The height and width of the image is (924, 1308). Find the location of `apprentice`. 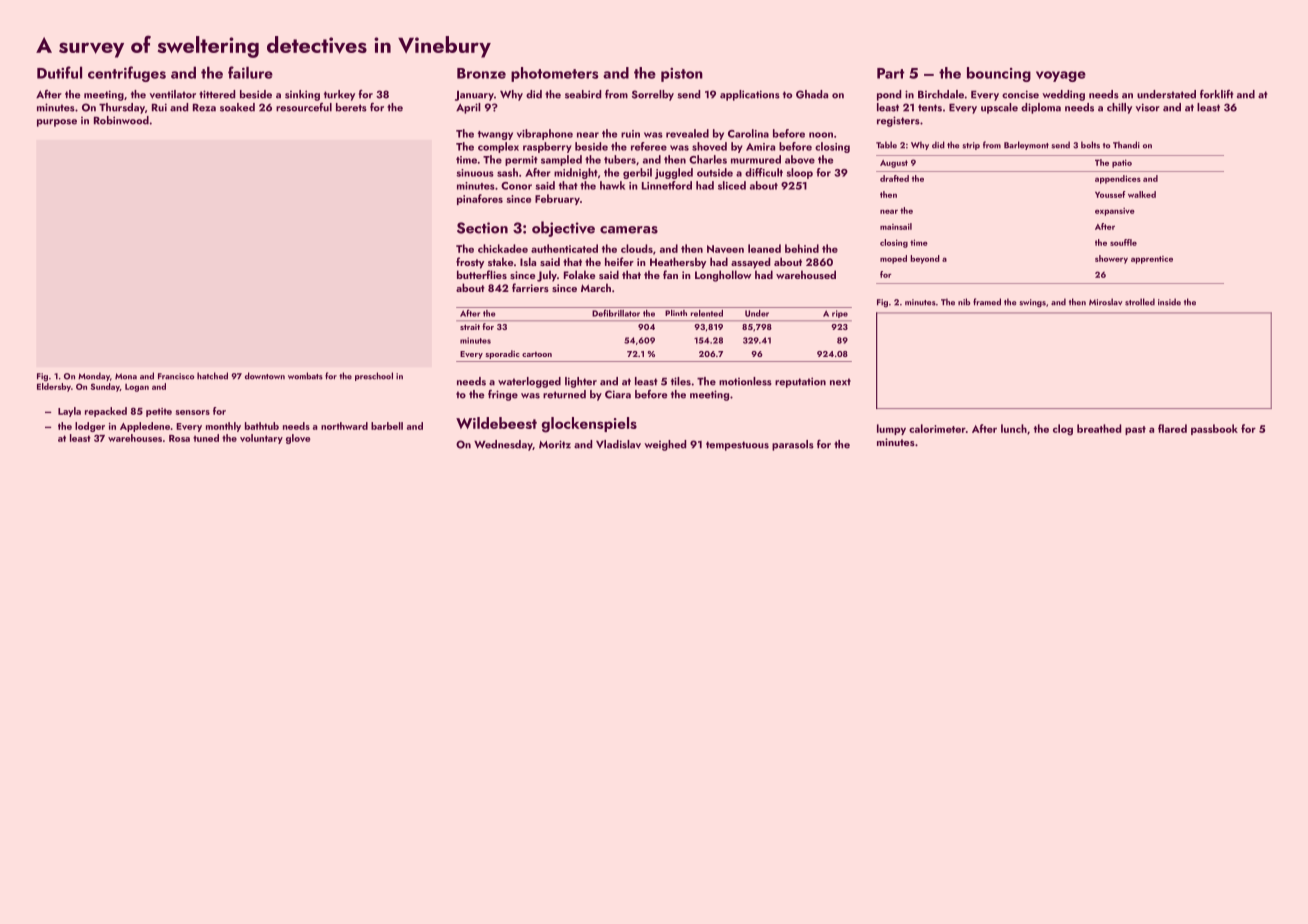

apprentice is located at coordinates (1152, 260).
